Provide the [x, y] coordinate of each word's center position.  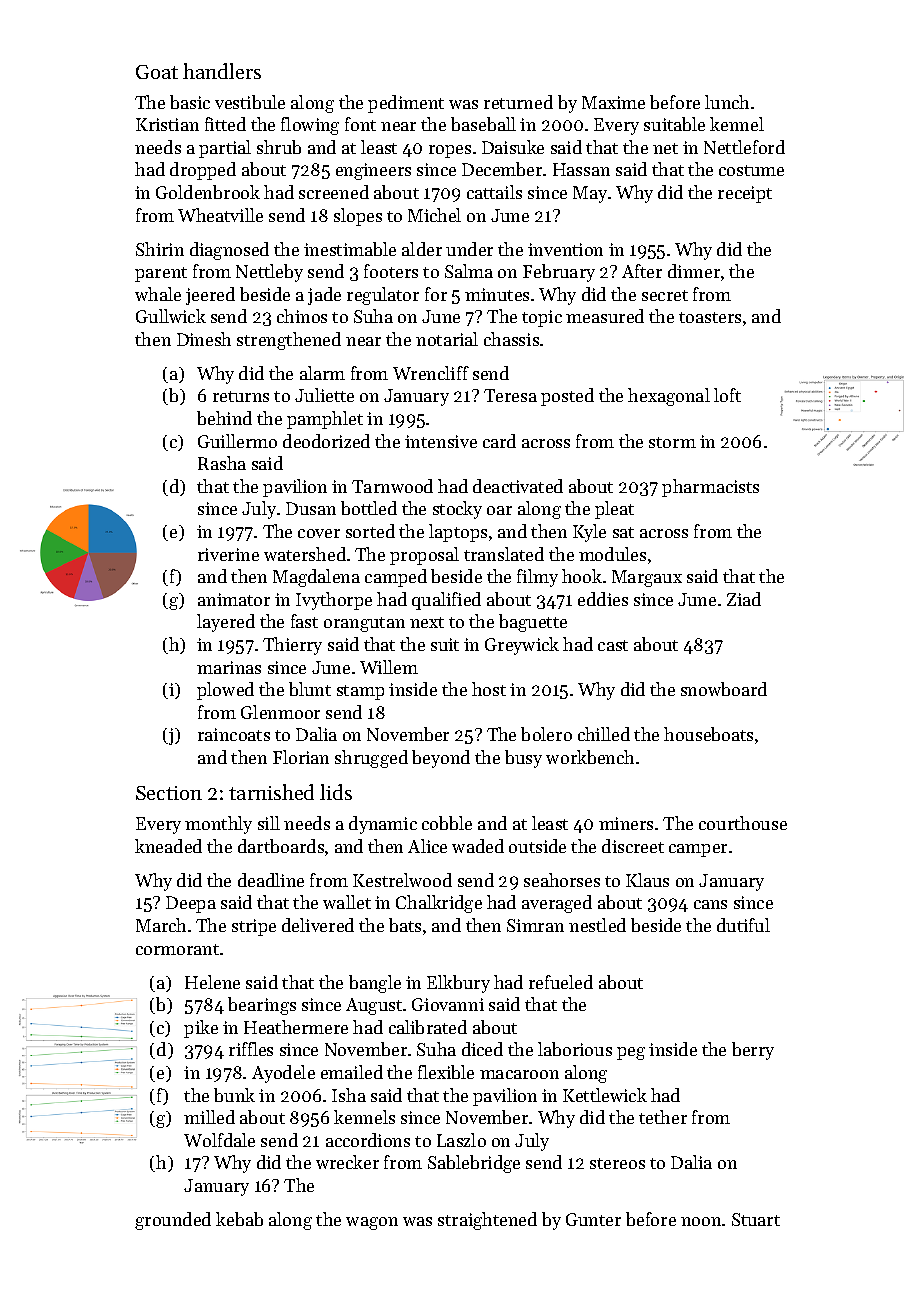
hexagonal [669, 397]
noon [701, 1221]
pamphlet [325, 420]
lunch [727, 102]
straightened [487, 1221]
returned [518, 102]
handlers [222, 71]
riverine [228, 554]
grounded [173, 1221]
